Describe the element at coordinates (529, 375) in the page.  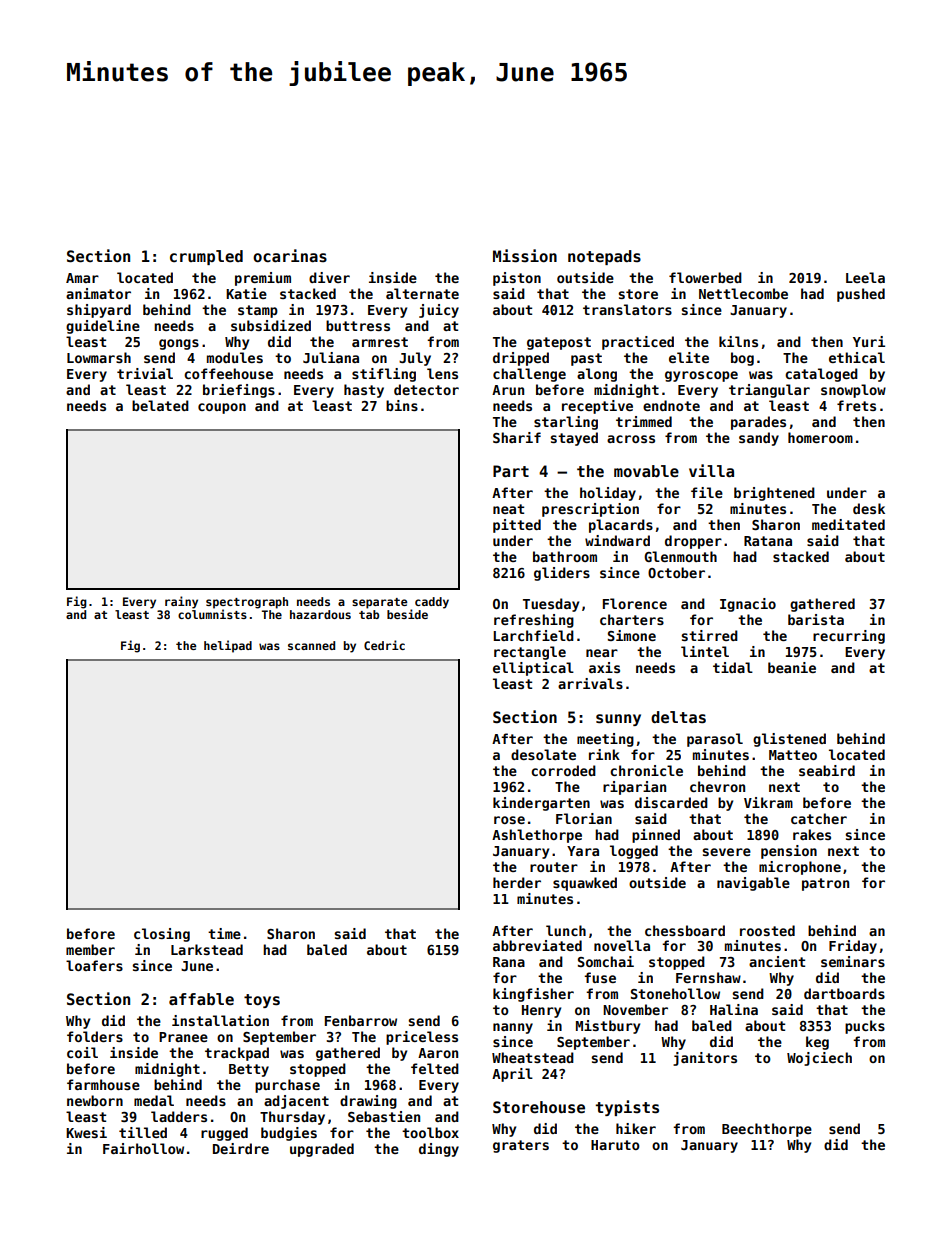
I see `challenge` at that location.
